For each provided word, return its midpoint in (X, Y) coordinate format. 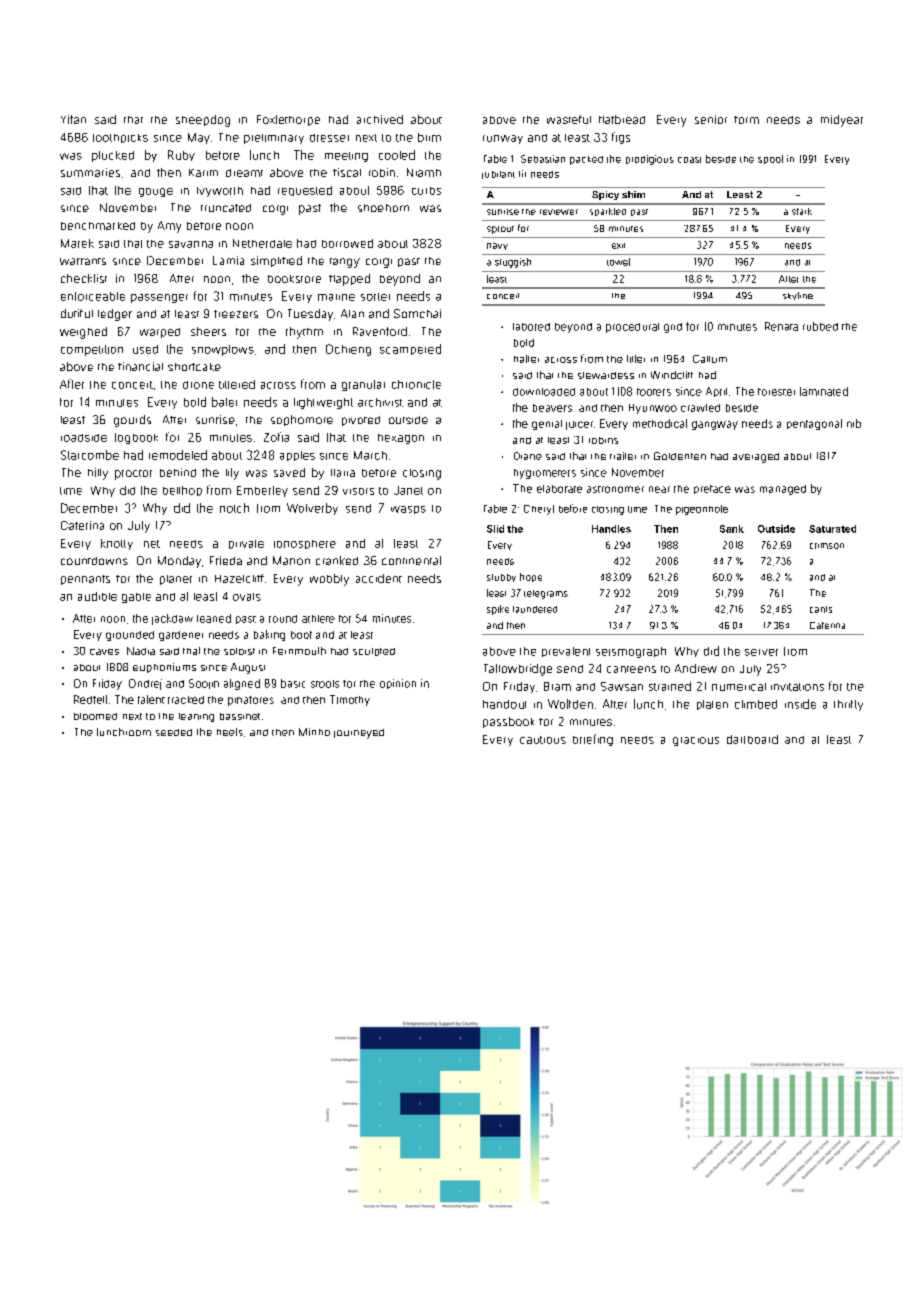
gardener (181, 636)
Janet (408, 490)
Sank (732, 529)
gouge (156, 192)
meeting (346, 157)
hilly (98, 474)
